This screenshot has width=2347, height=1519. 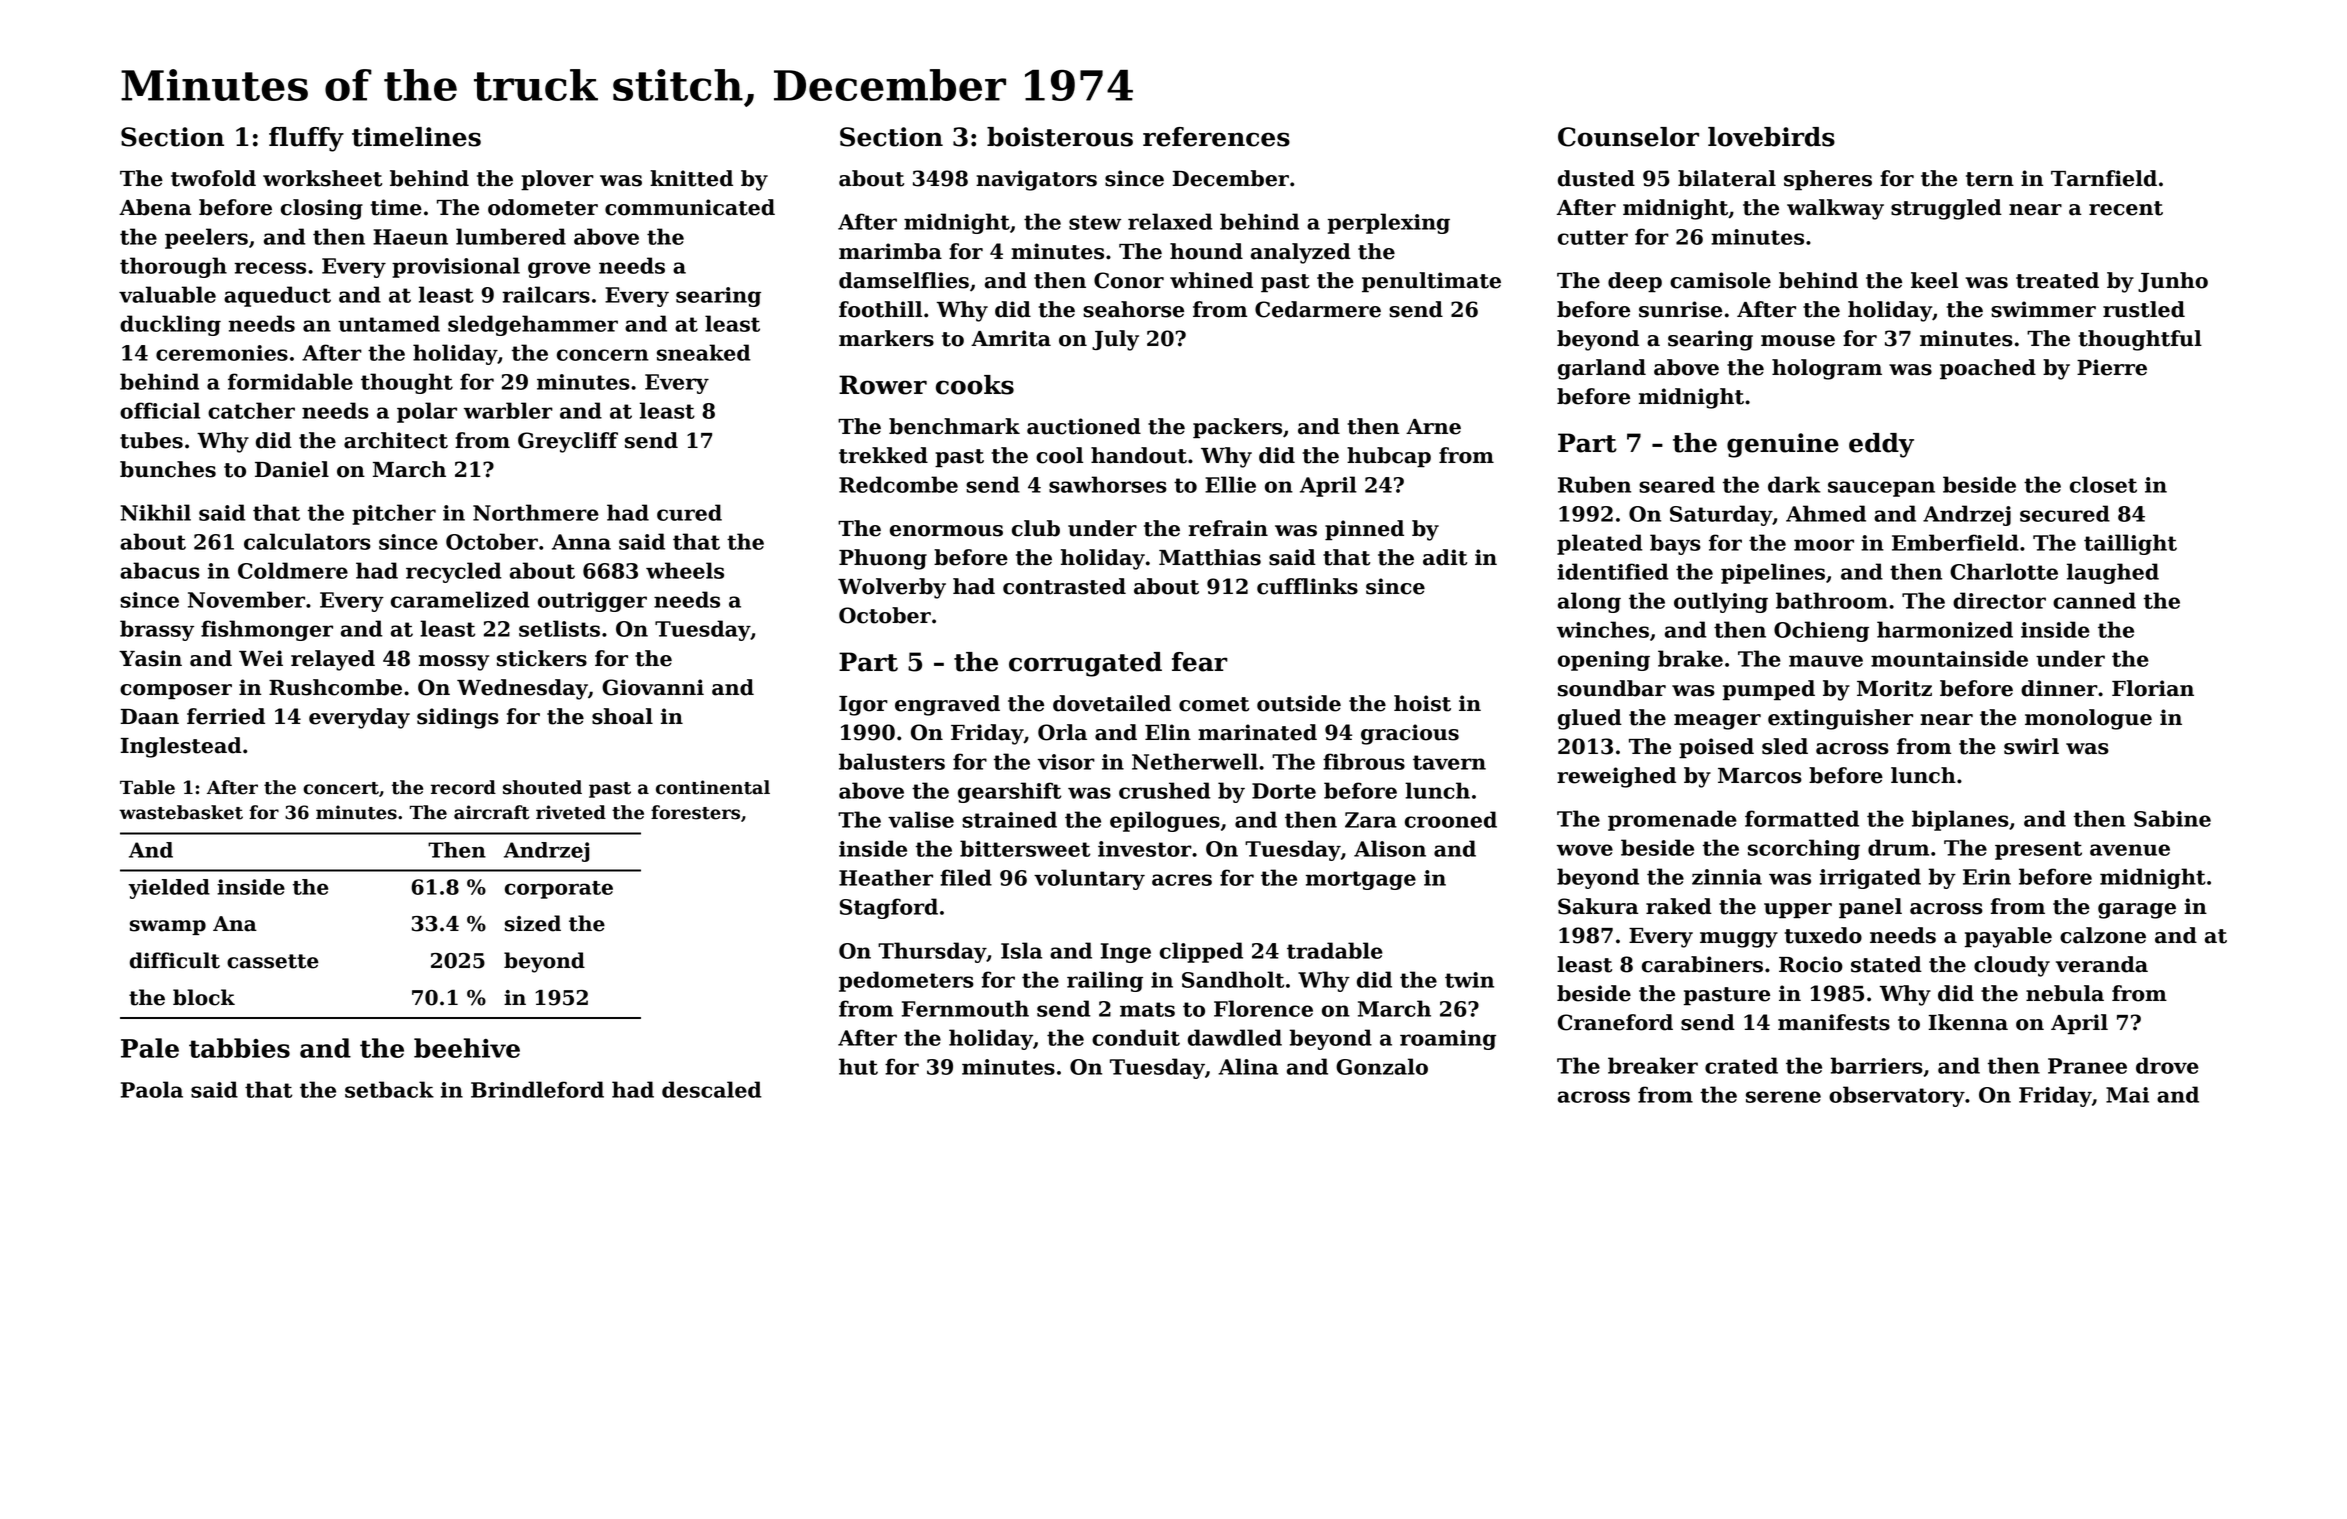 What do you see at coordinates (181, 812) in the screenshot?
I see `wastebasket` at bounding box center [181, 812].
